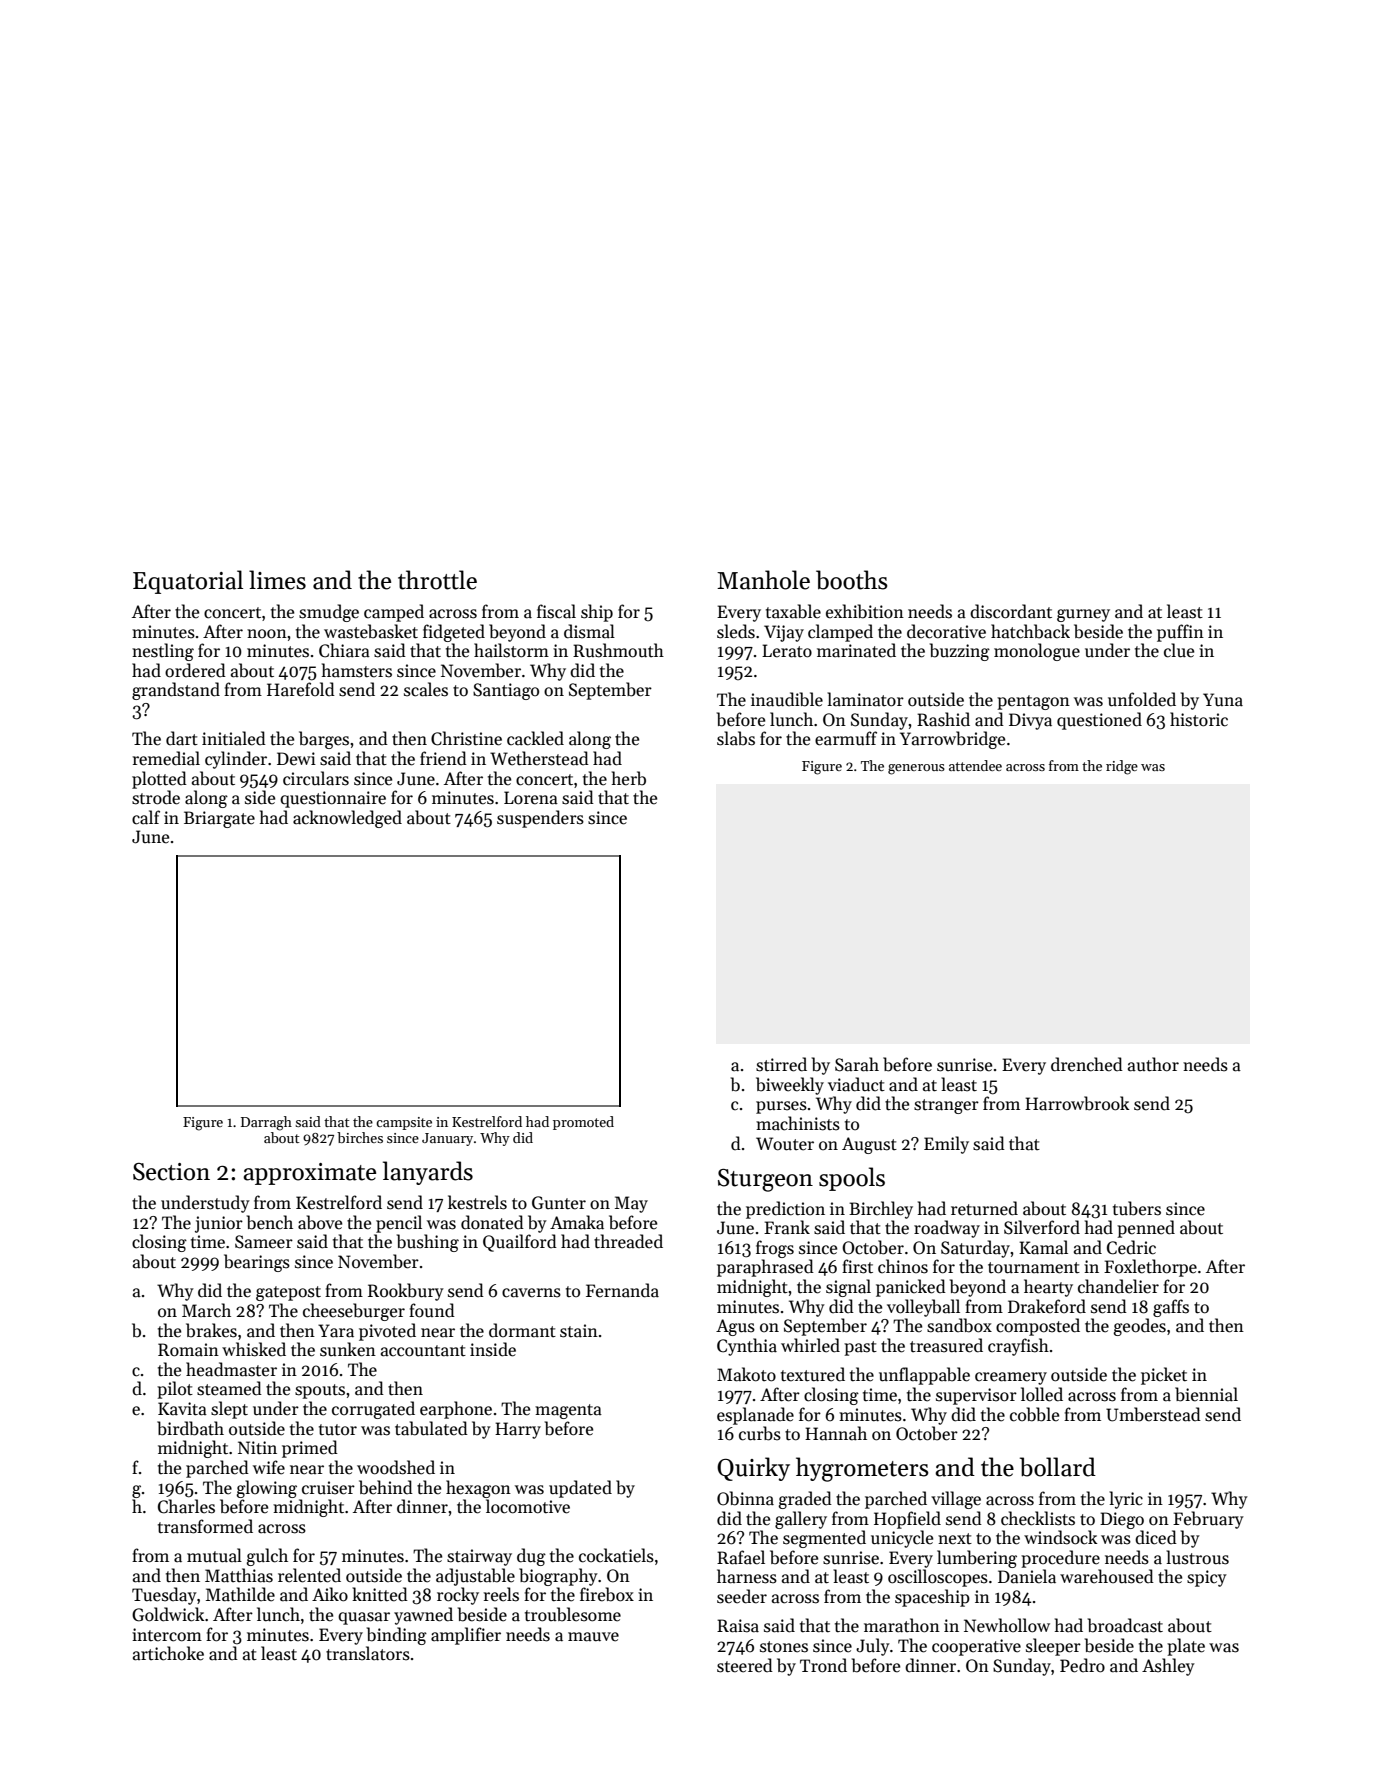  Describe the element at coordinates (1199, 719) in the page. I see `historic` at that location.
